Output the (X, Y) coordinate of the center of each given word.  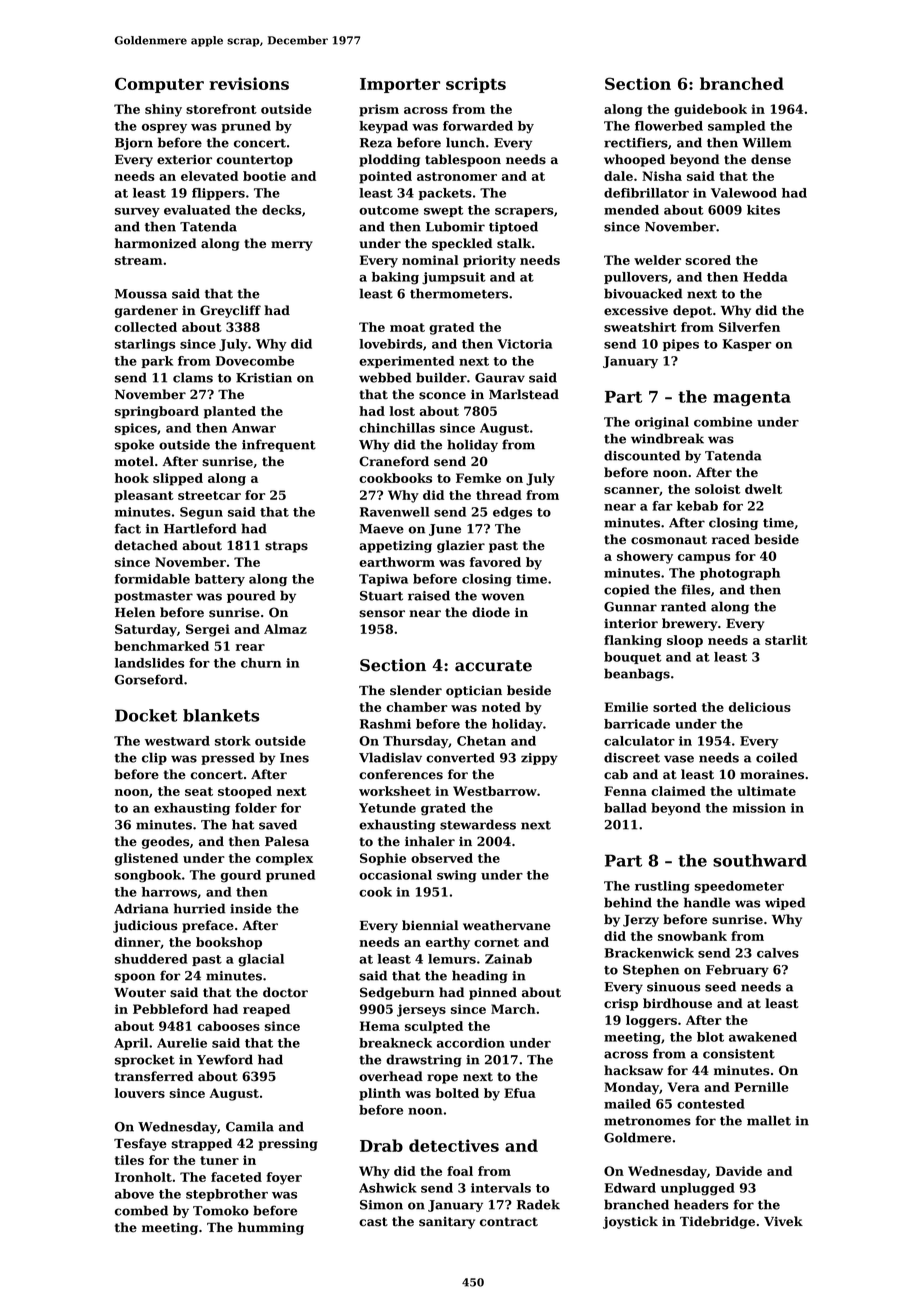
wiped (785, 903)
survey (137, 212)
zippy (539, 759)
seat (199, 791)
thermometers (459, 293)
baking (395, 278)
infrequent (279, 445)
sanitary (447, 1223)
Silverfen (749, 327)
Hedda (765, 277)
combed (141, 1210)
